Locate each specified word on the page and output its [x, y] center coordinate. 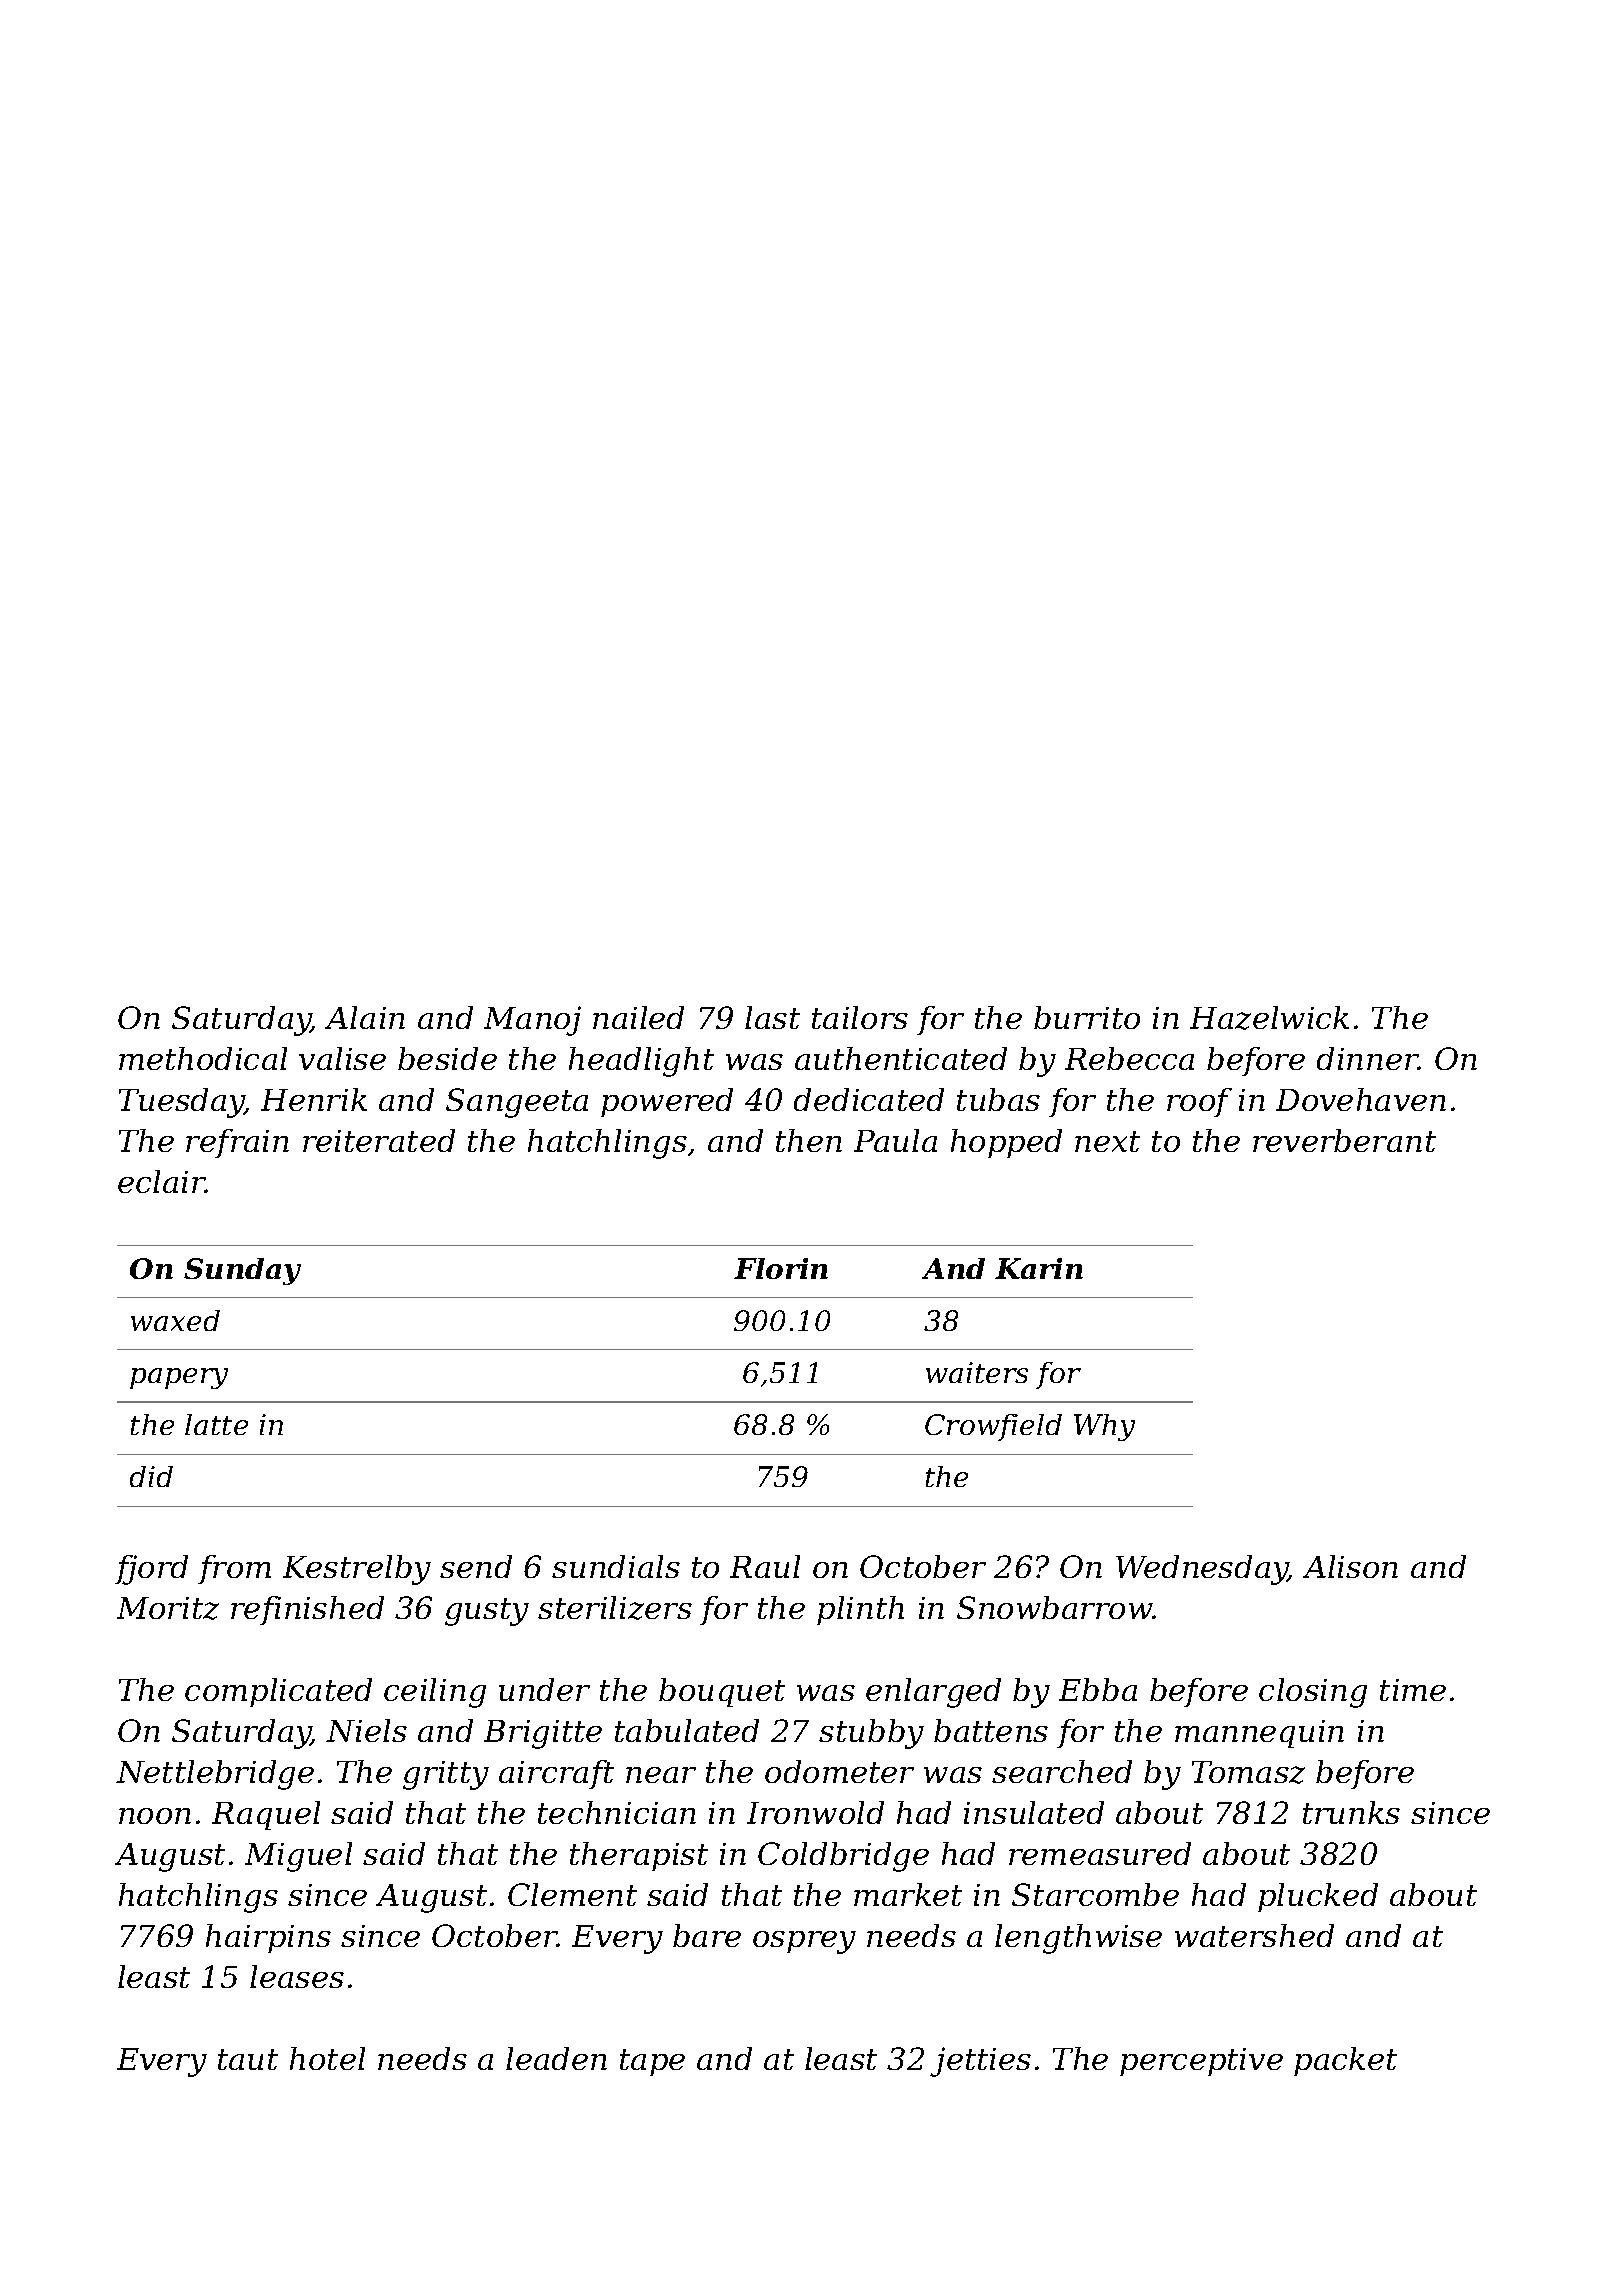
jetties [980, 2062]
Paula [895, 1140]
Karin [1039, 1268]
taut [248, 2059]
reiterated [379, 1140]
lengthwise [1078, 1939]
